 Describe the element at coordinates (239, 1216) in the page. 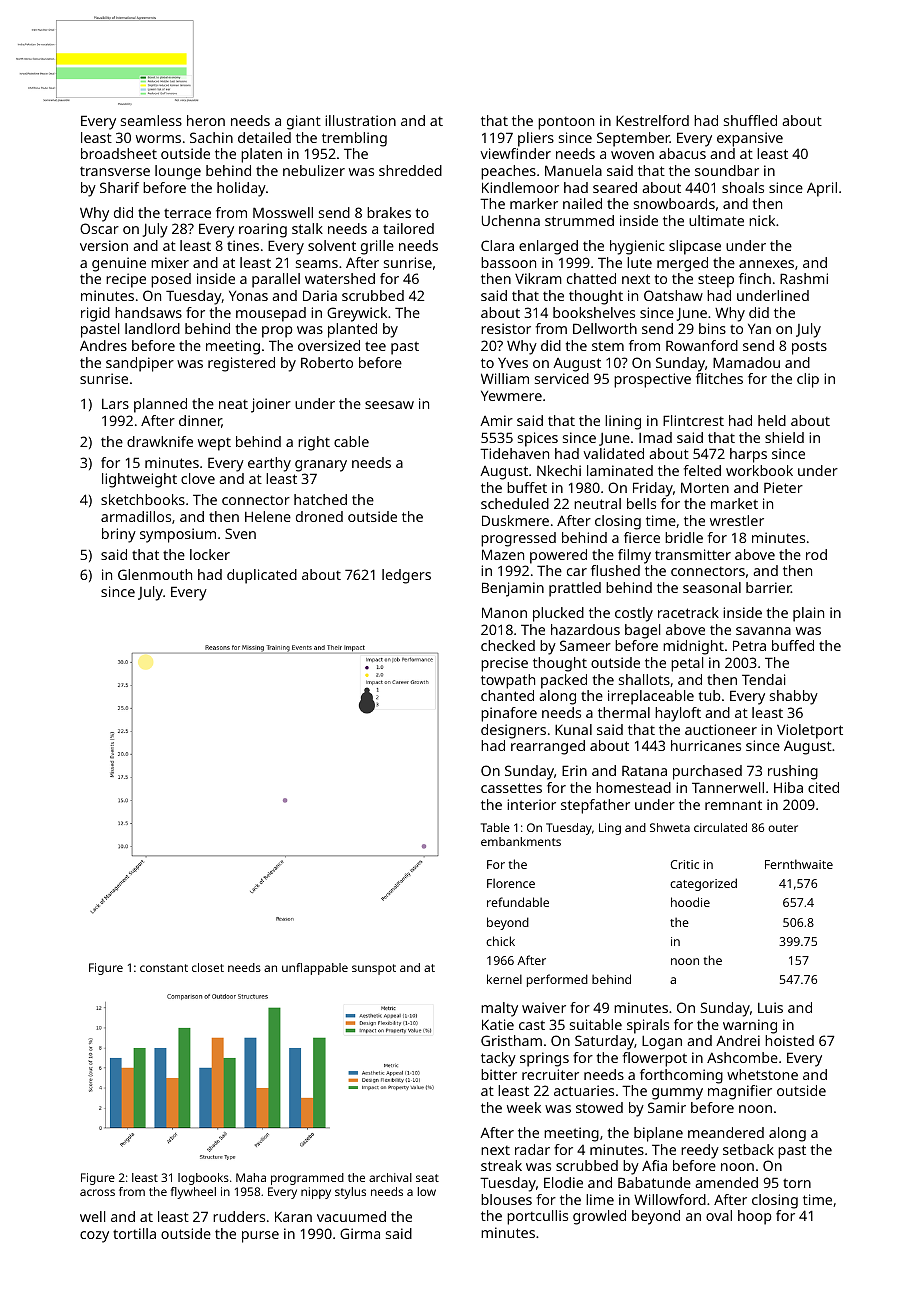

I see `rudders` at that location.
